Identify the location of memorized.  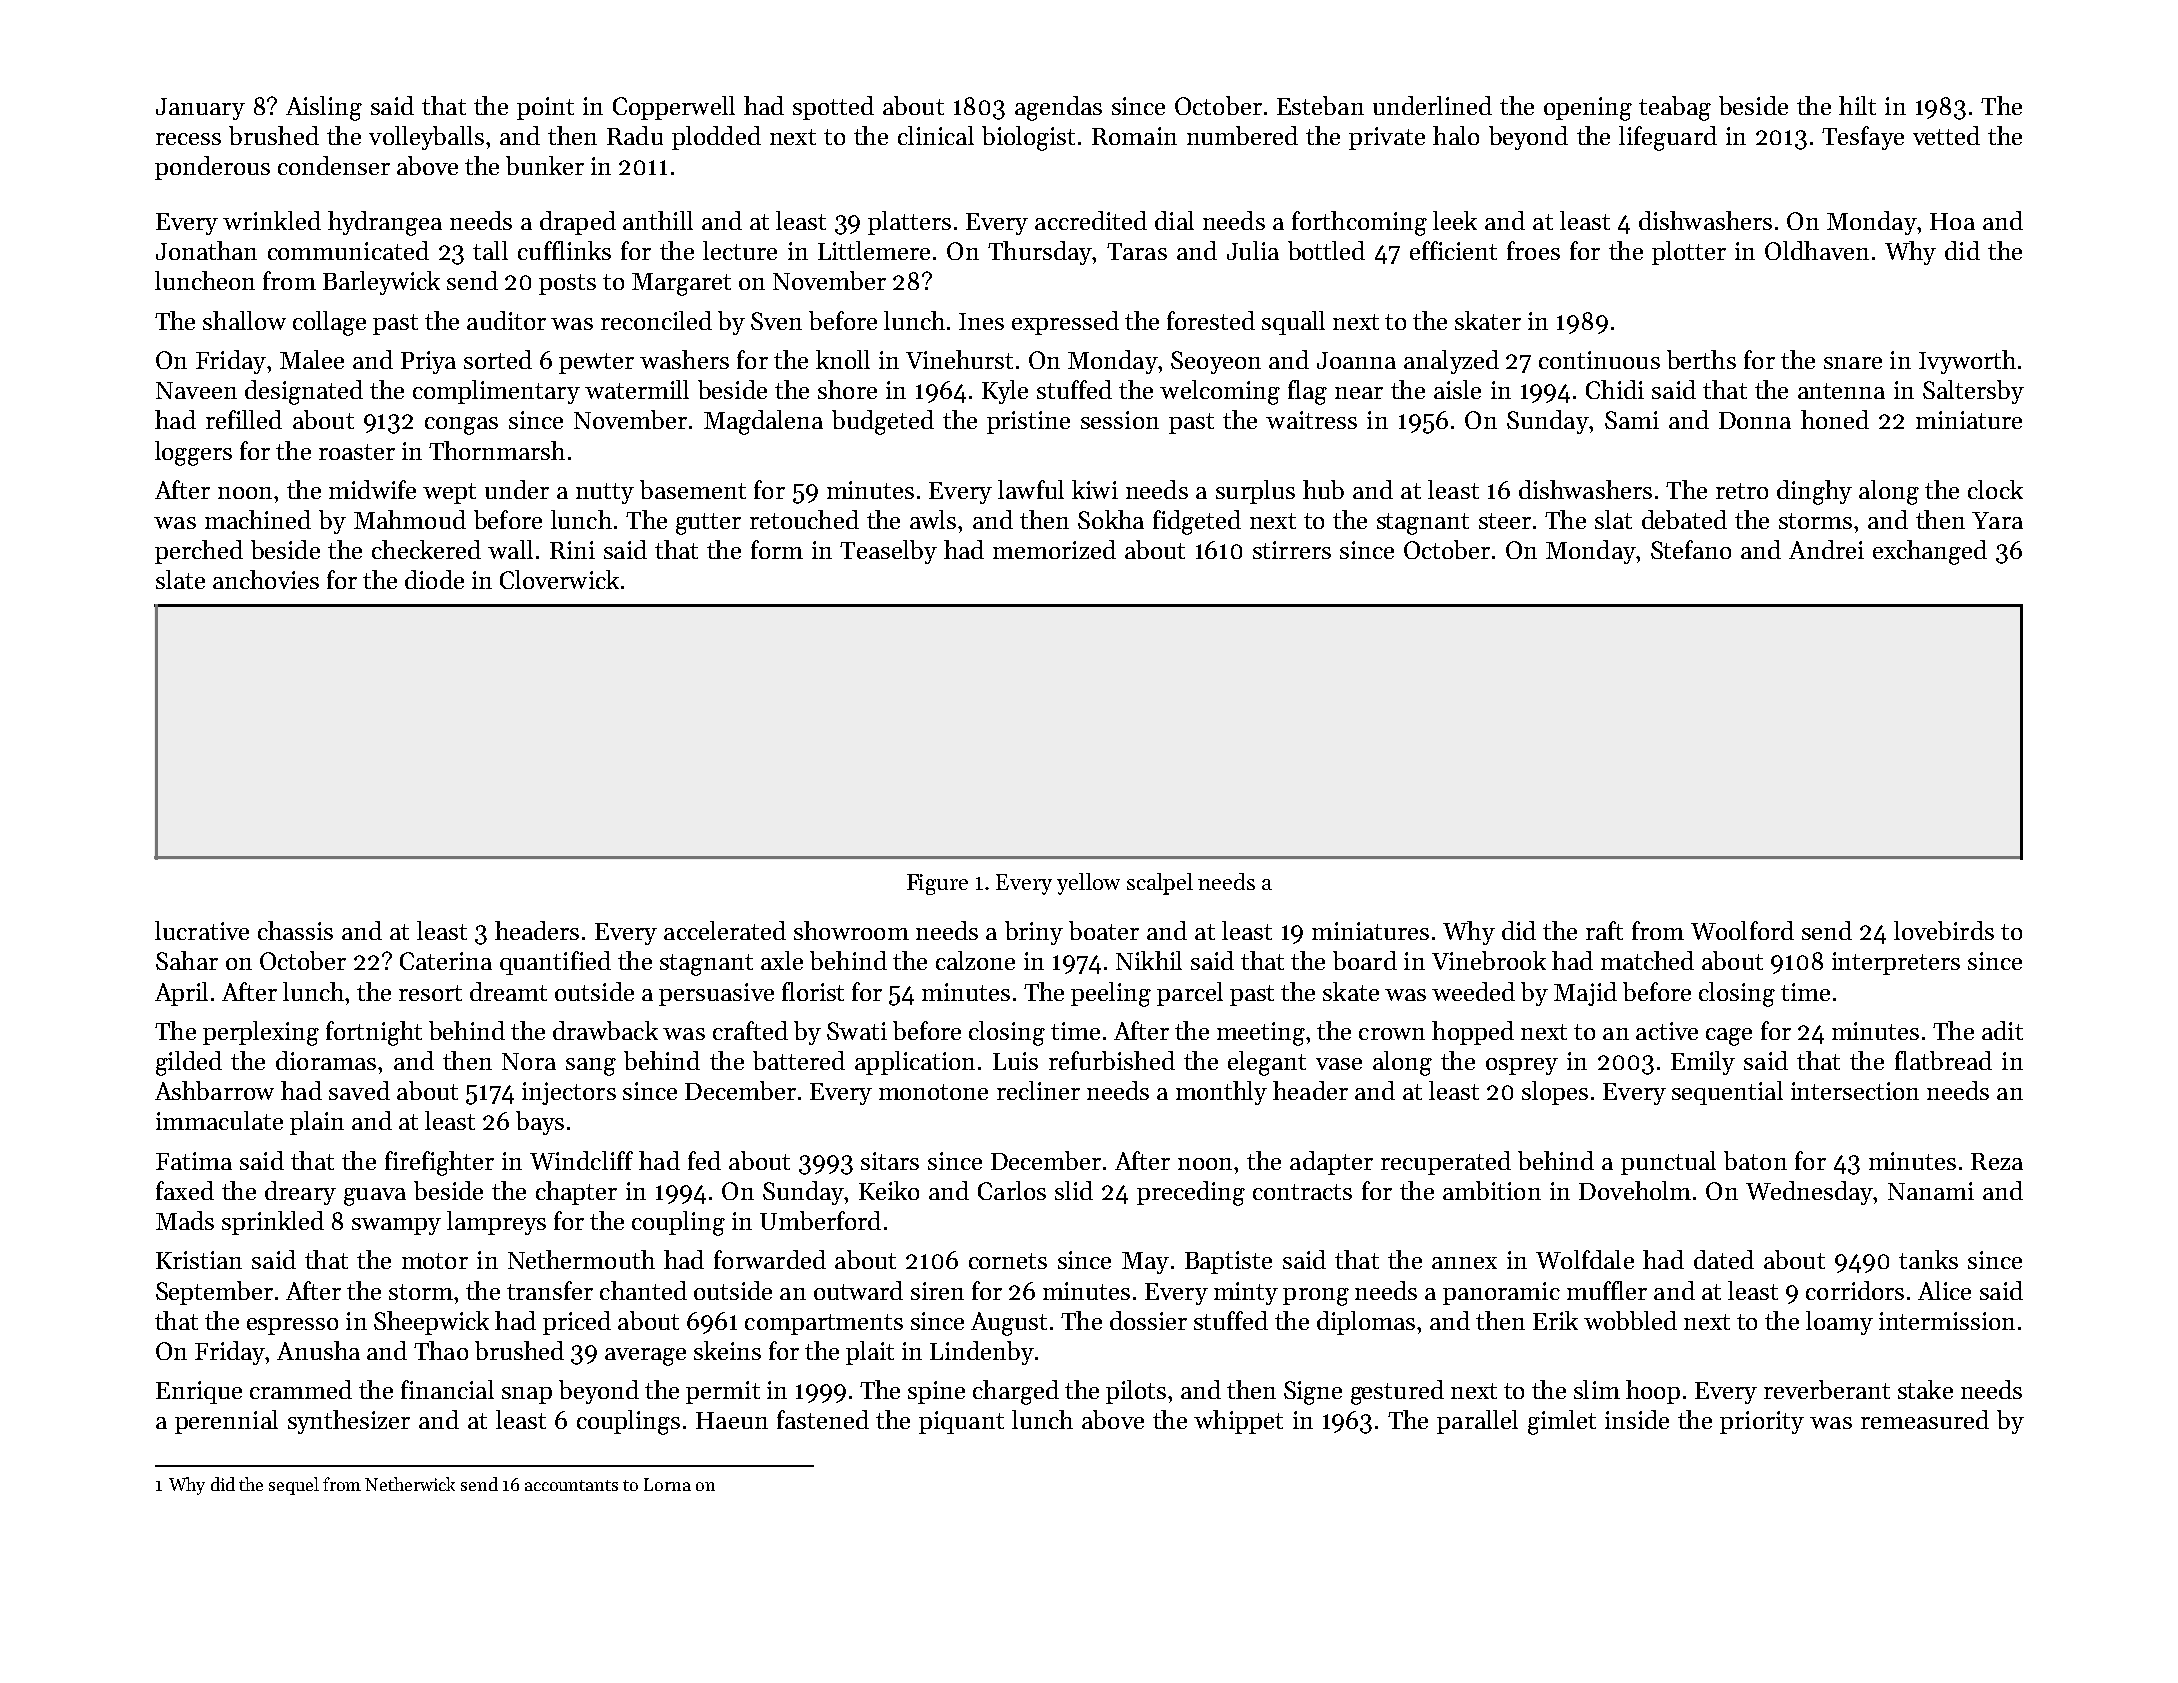
(1054, 549).
